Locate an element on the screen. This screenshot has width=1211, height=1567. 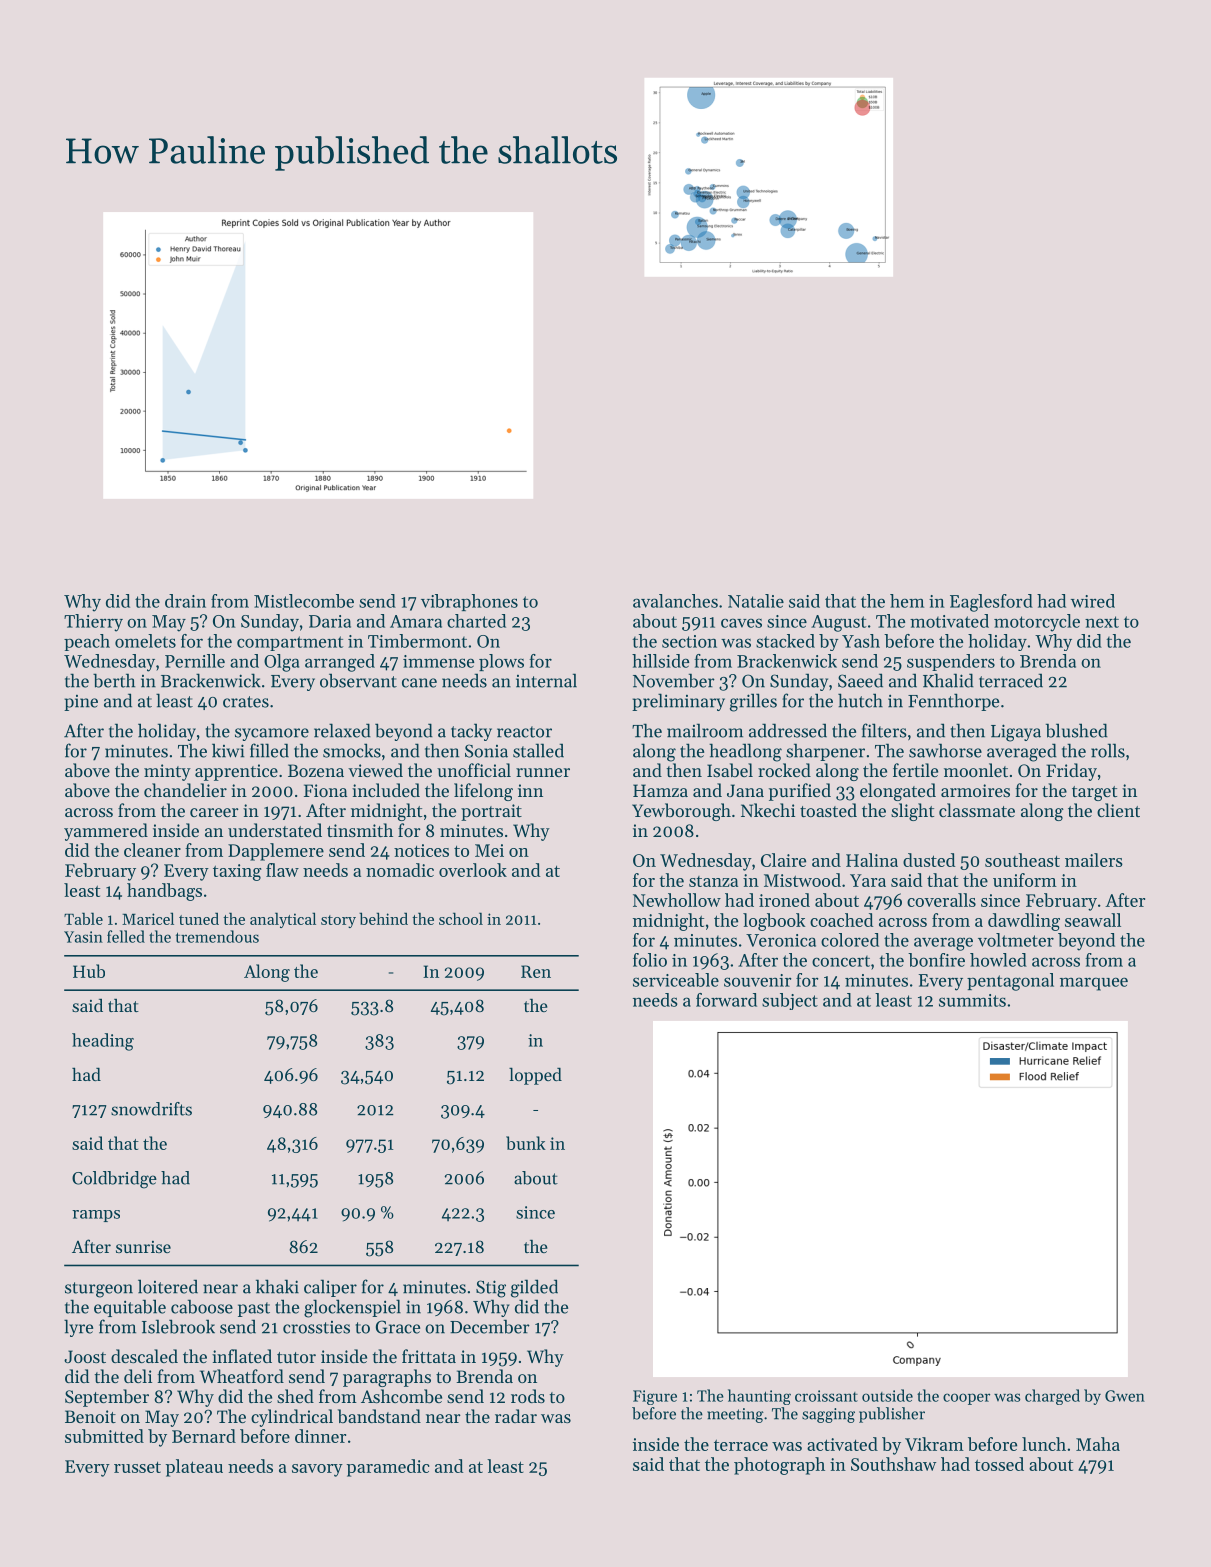
summits is located at coordinates (972, 1000).
